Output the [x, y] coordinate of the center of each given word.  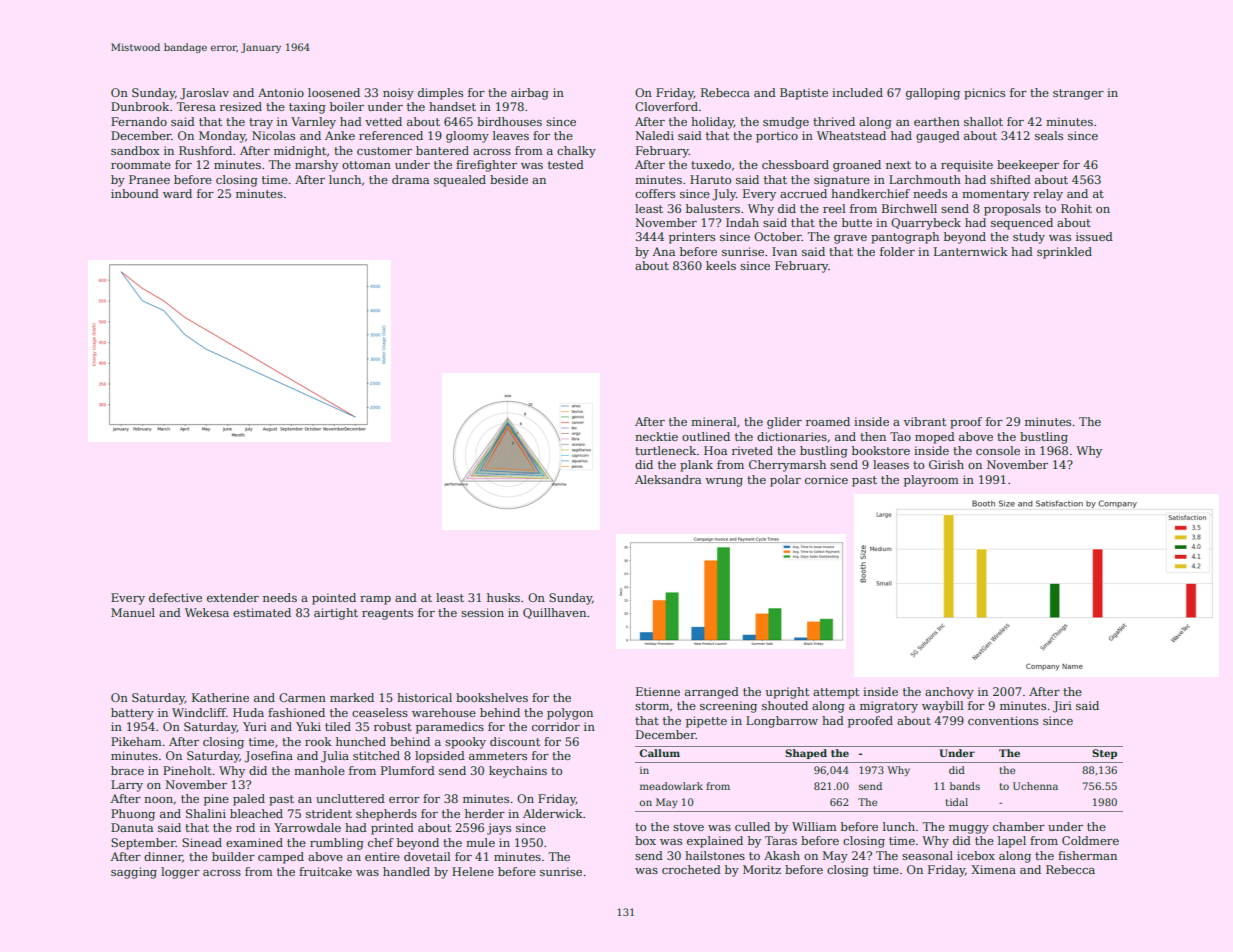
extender [233, 597]
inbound [135, 193]
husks [503, 597]
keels [721, 265]
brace [127, 770]
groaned [857, 166]
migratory [889, 707]
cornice [826, 479]
